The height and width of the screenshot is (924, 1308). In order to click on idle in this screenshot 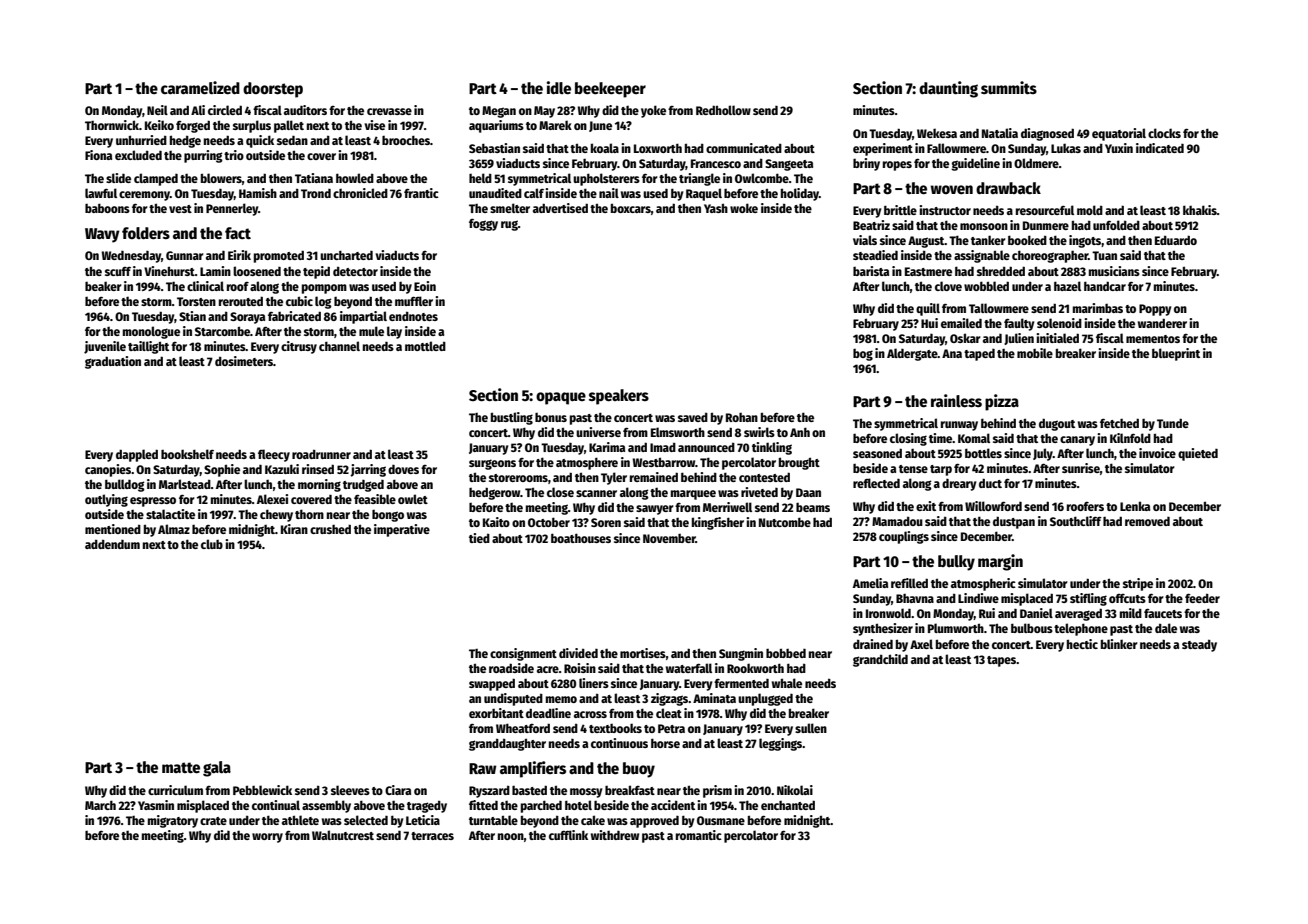, I will do `click(559, 88)`.
